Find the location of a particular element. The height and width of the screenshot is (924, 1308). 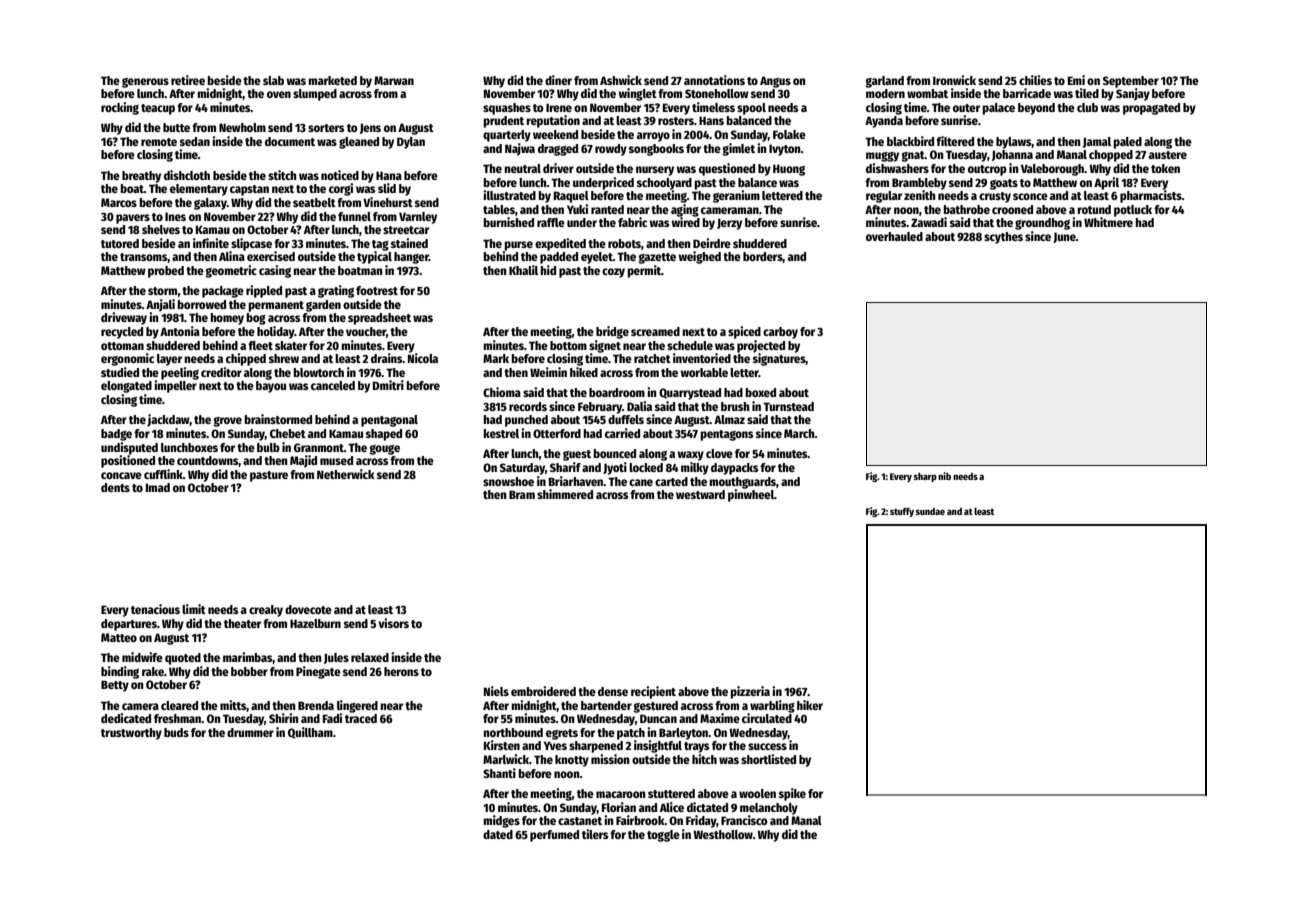

visors is located at coordinates (393, 623).
